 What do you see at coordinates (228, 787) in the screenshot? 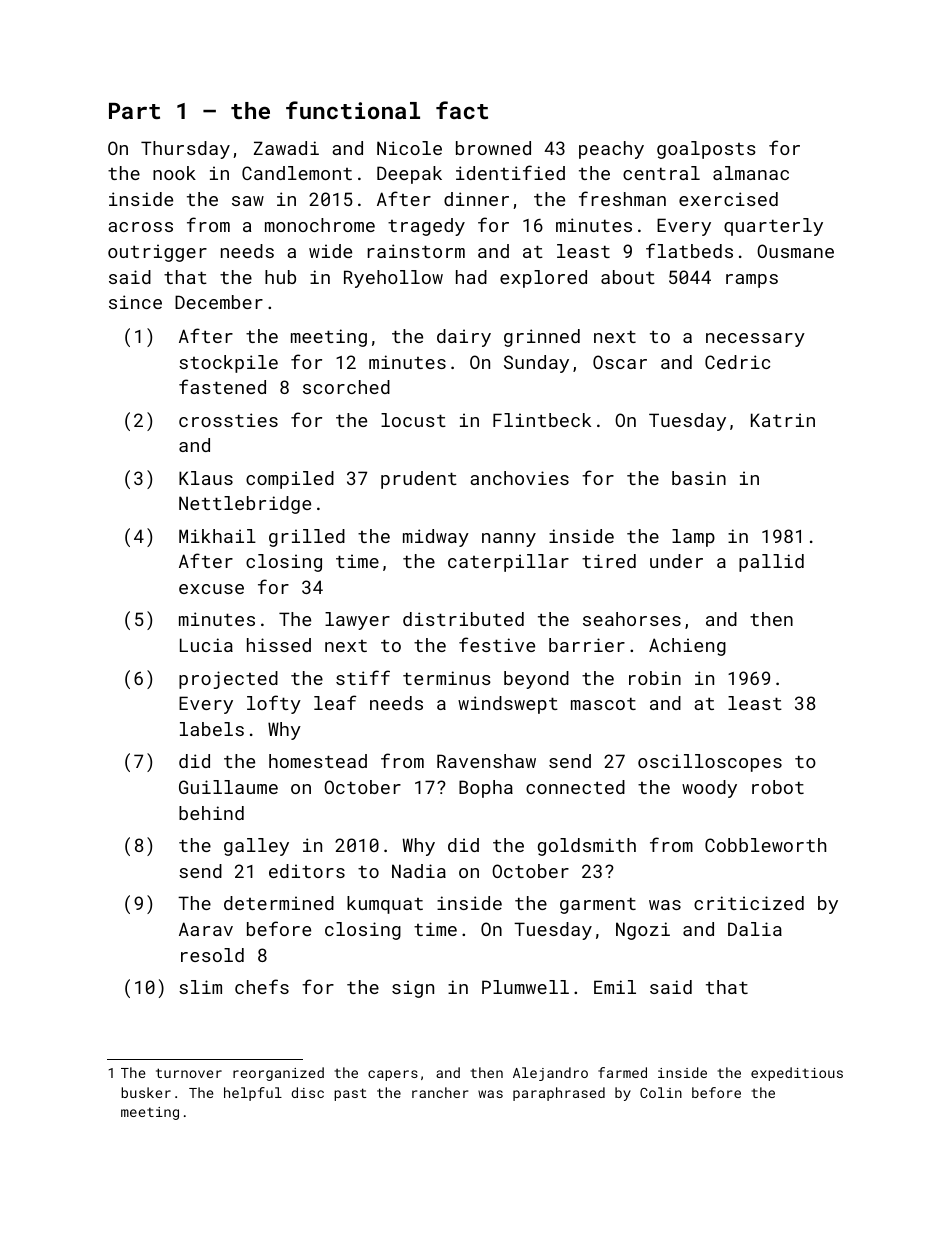
I see `Guillaume` at bounding box center [228, 787].
